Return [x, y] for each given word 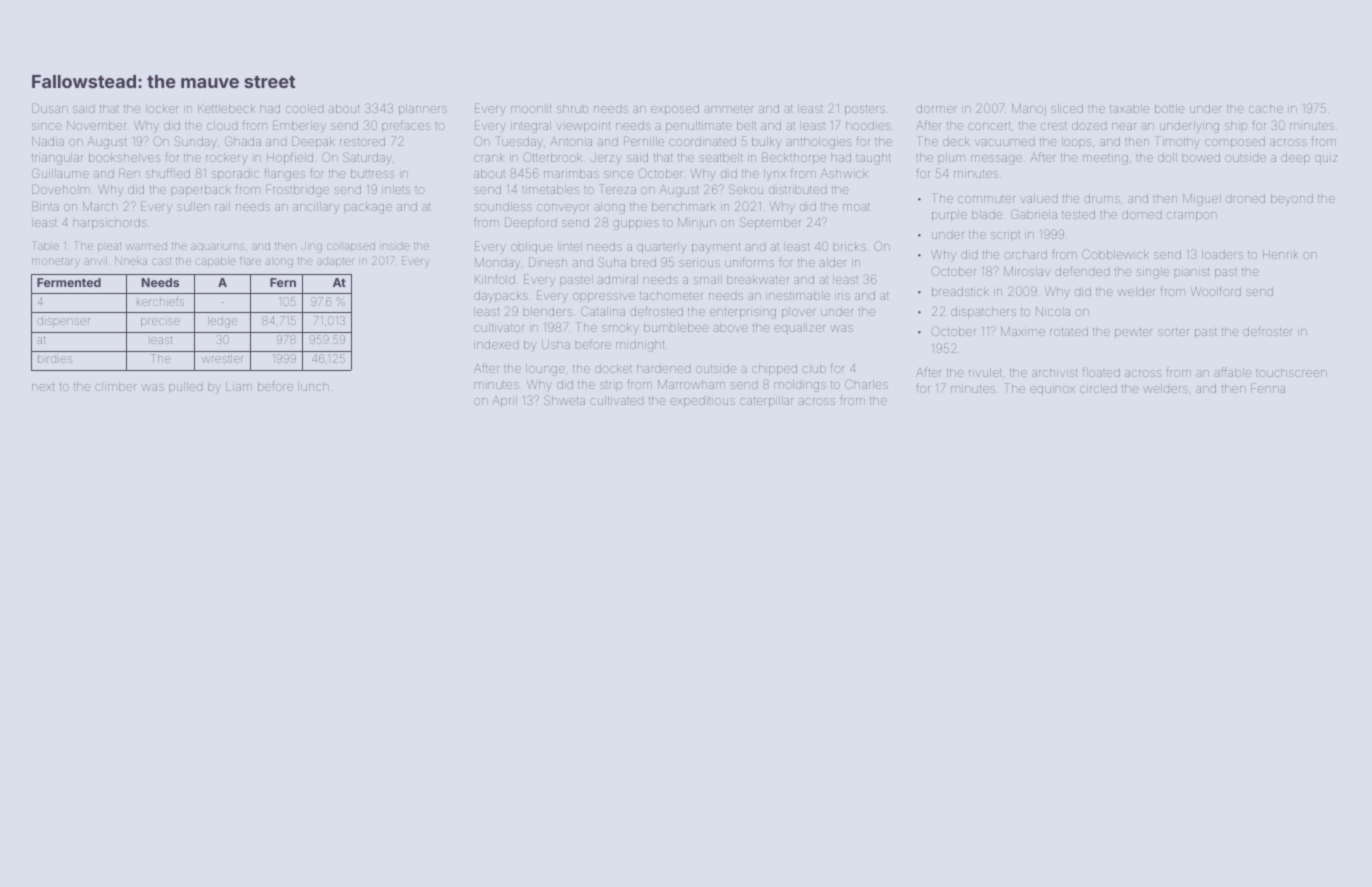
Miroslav [1027, 271]
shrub [572, 108]
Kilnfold [495, 279]
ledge [222, 322]
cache [1266, 108]
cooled [305, 108]
